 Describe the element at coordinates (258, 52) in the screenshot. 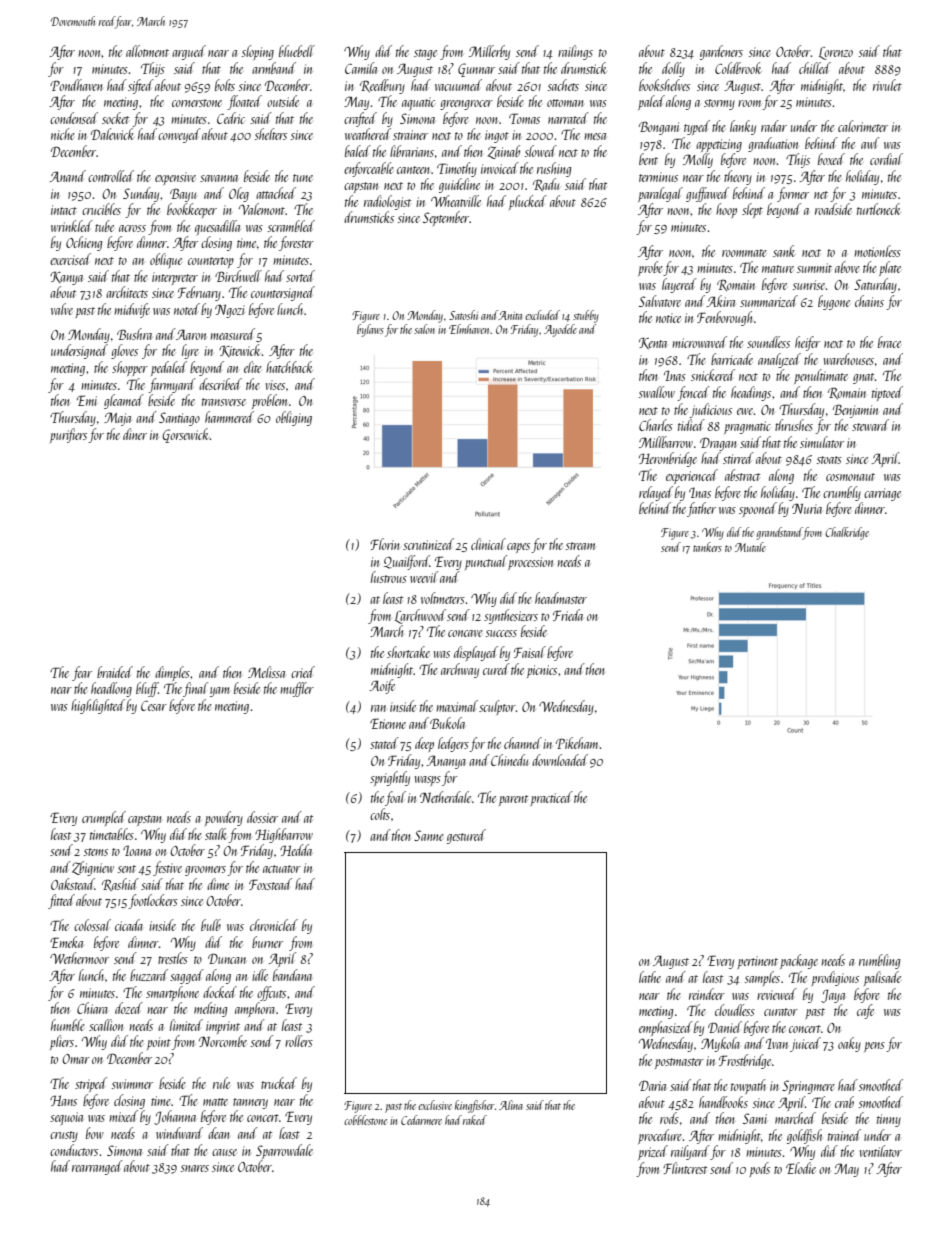

I see `sloping` at that location.
